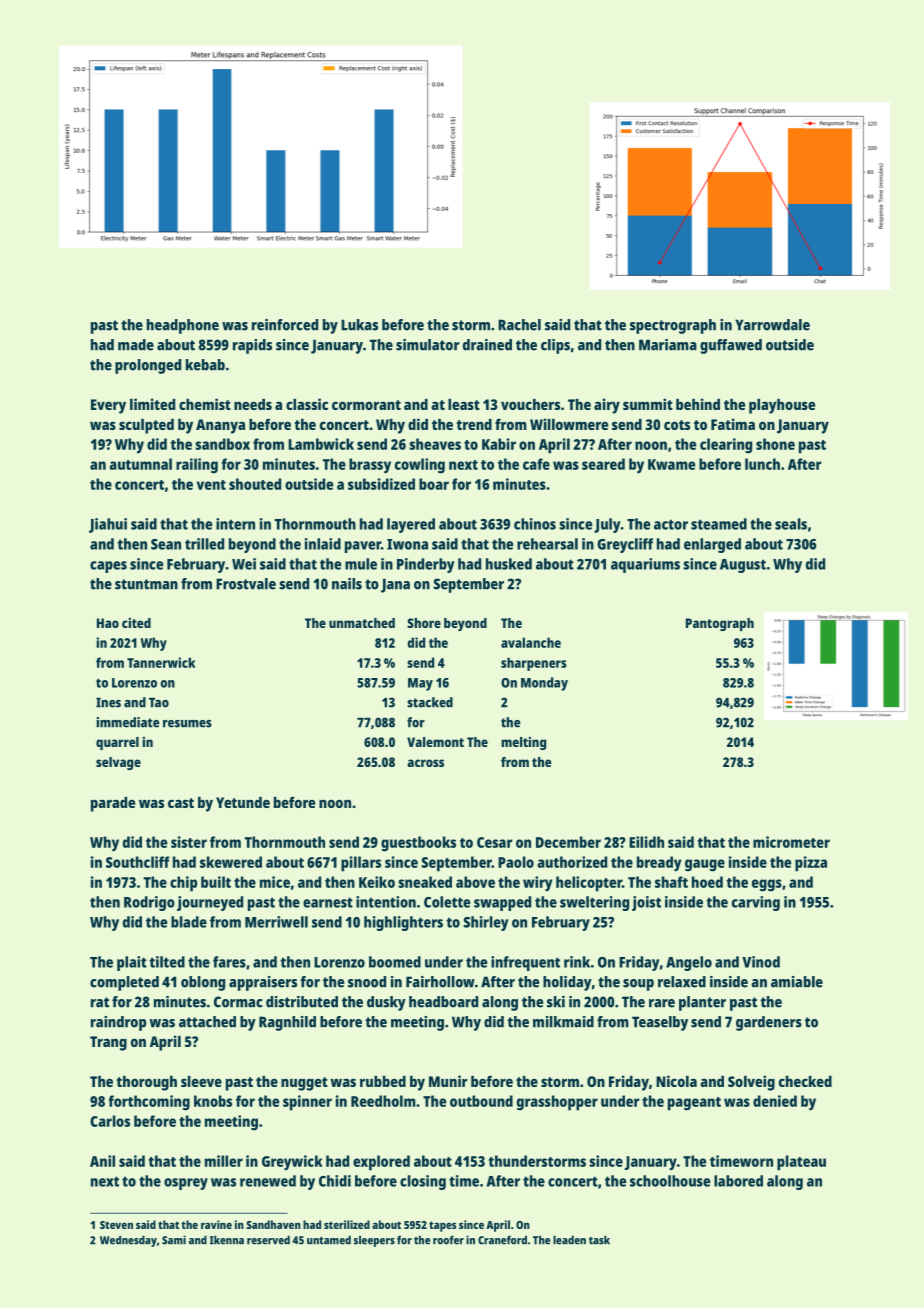  What do you see at coordinates (645, 565) in the image?
I see `aquariums` at bounding box center [645, 565].
